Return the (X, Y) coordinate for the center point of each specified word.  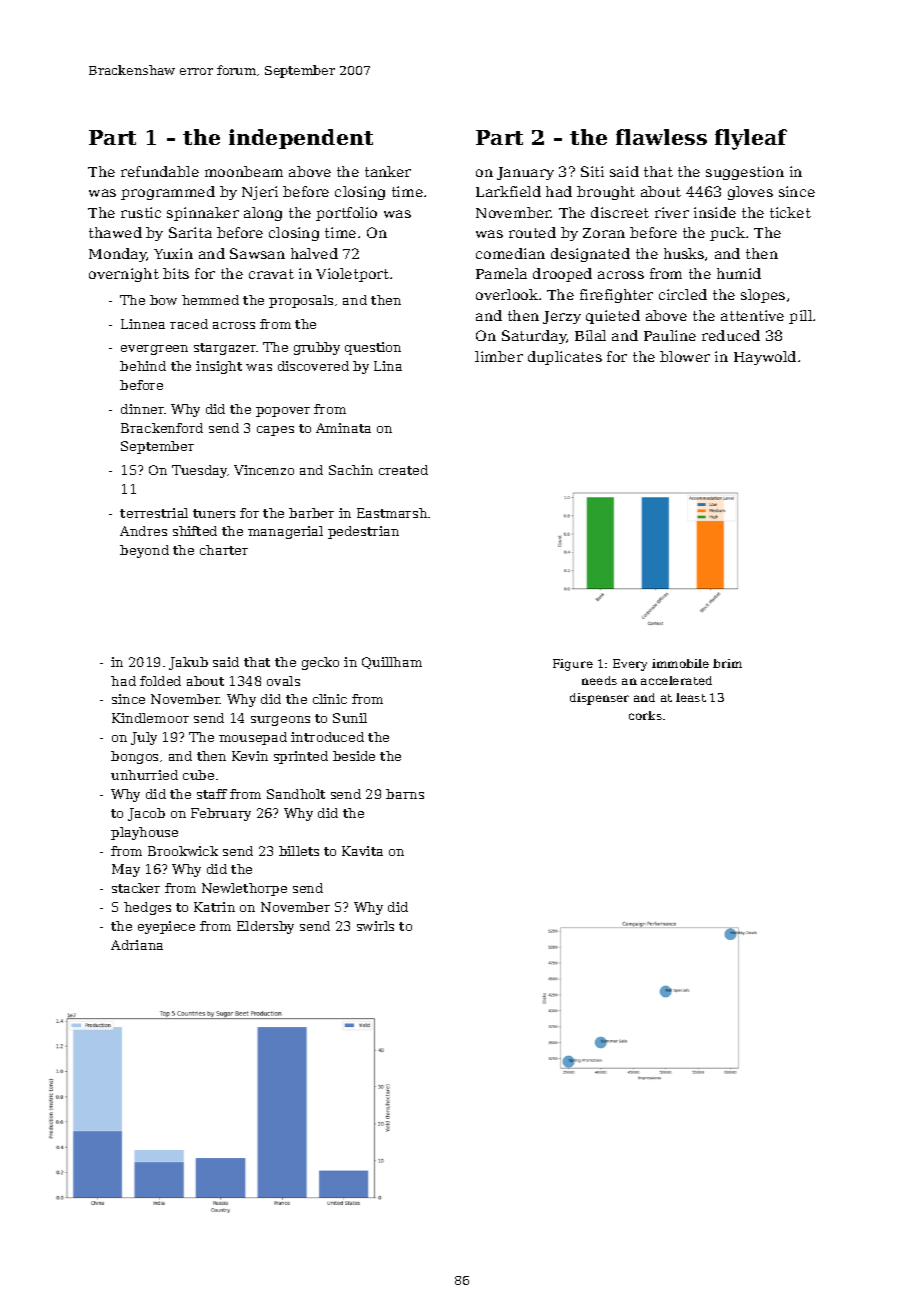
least (691, 697)
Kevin (250, 756)
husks (684, 253)
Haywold (765, 358)
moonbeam (244, 171)
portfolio (346, 214)
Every (630, 665)
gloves (750, 193)
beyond (144, 551)
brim (727, 663)
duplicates (565, 358)
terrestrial (154, 513)
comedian (510, 253)
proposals (301, 301)
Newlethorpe (244, 889)
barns (405, 794)
